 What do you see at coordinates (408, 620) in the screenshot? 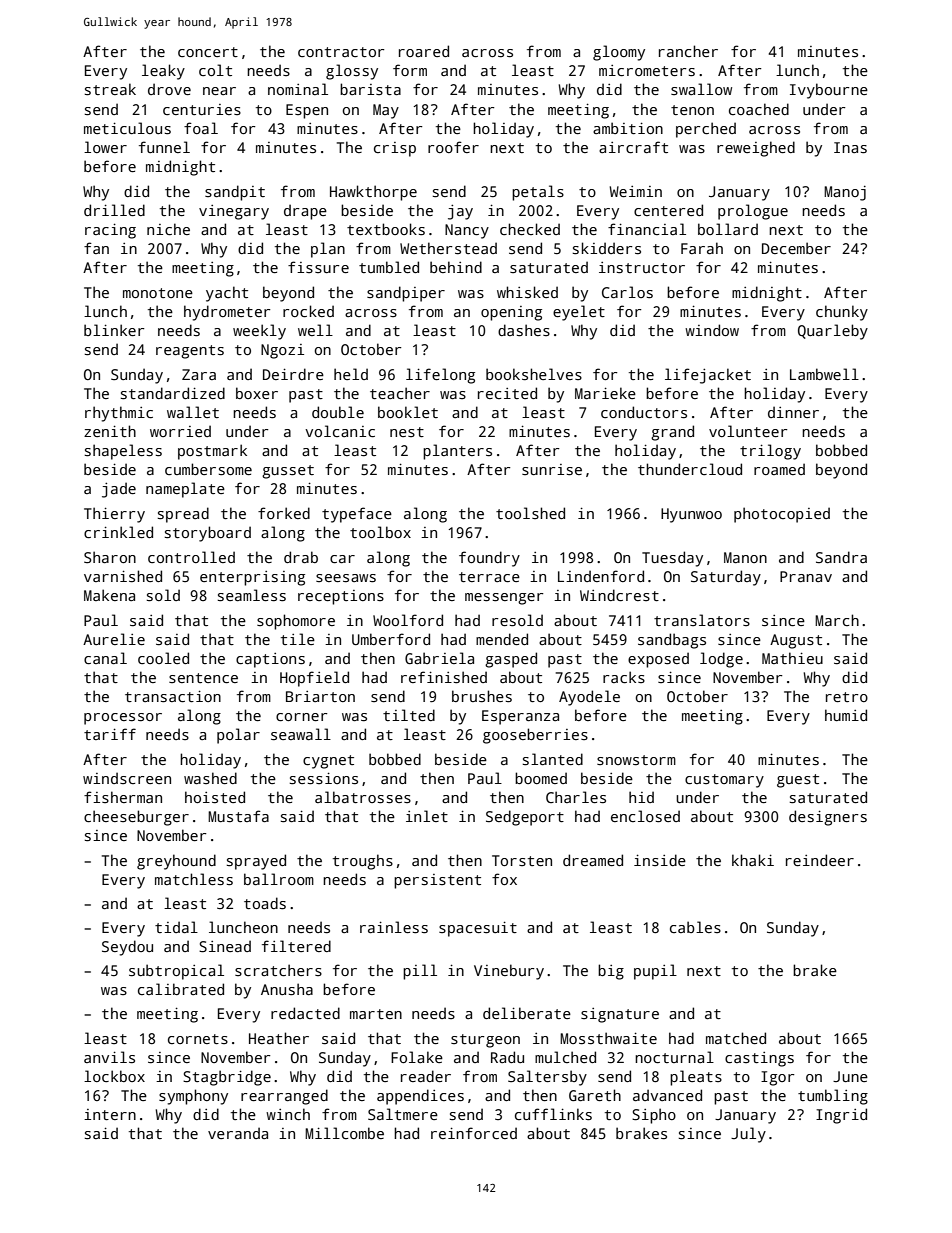
I see `Woolford` at bounding box center [408, 620].
